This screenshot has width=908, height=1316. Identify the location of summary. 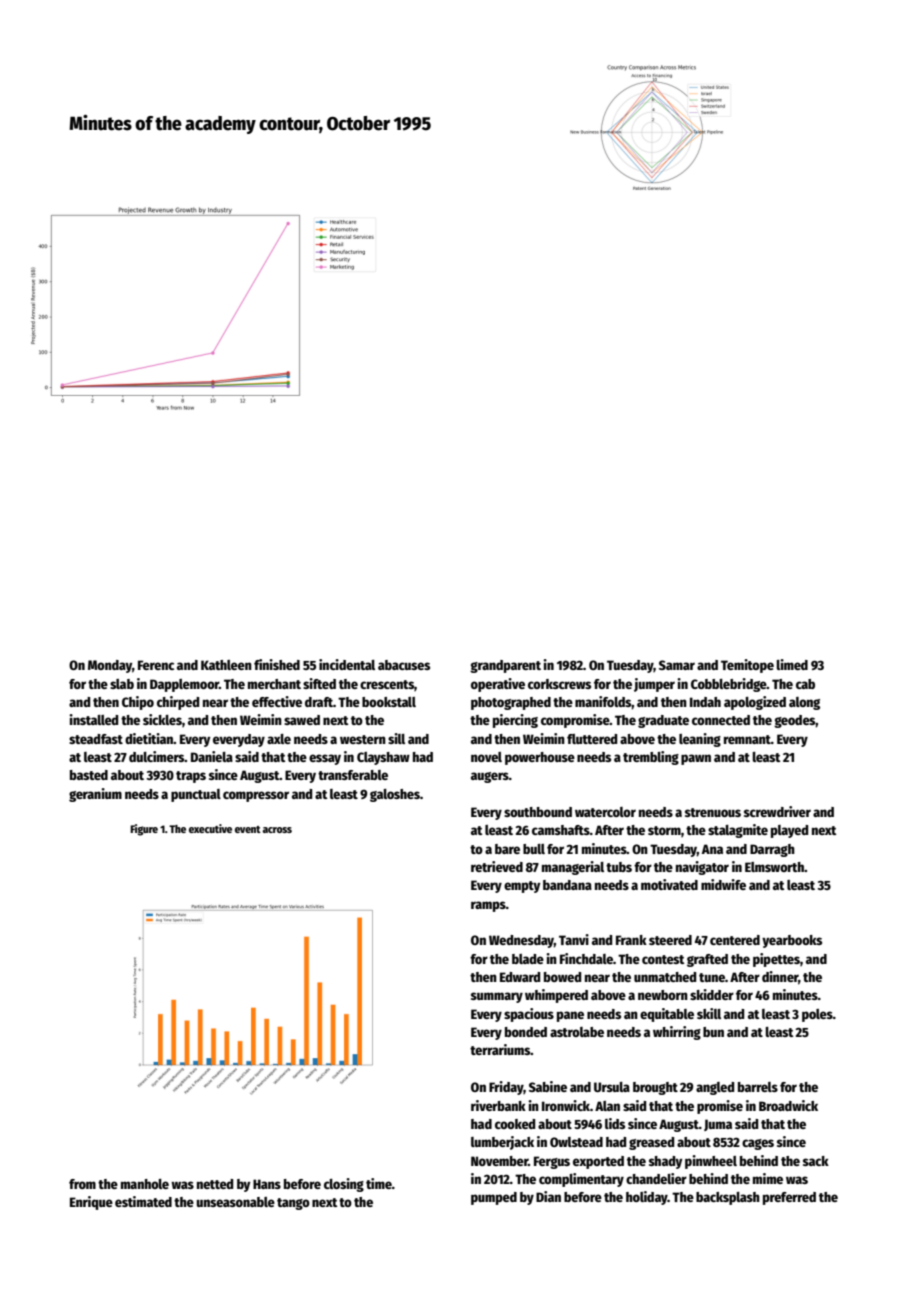
(497, 997).
